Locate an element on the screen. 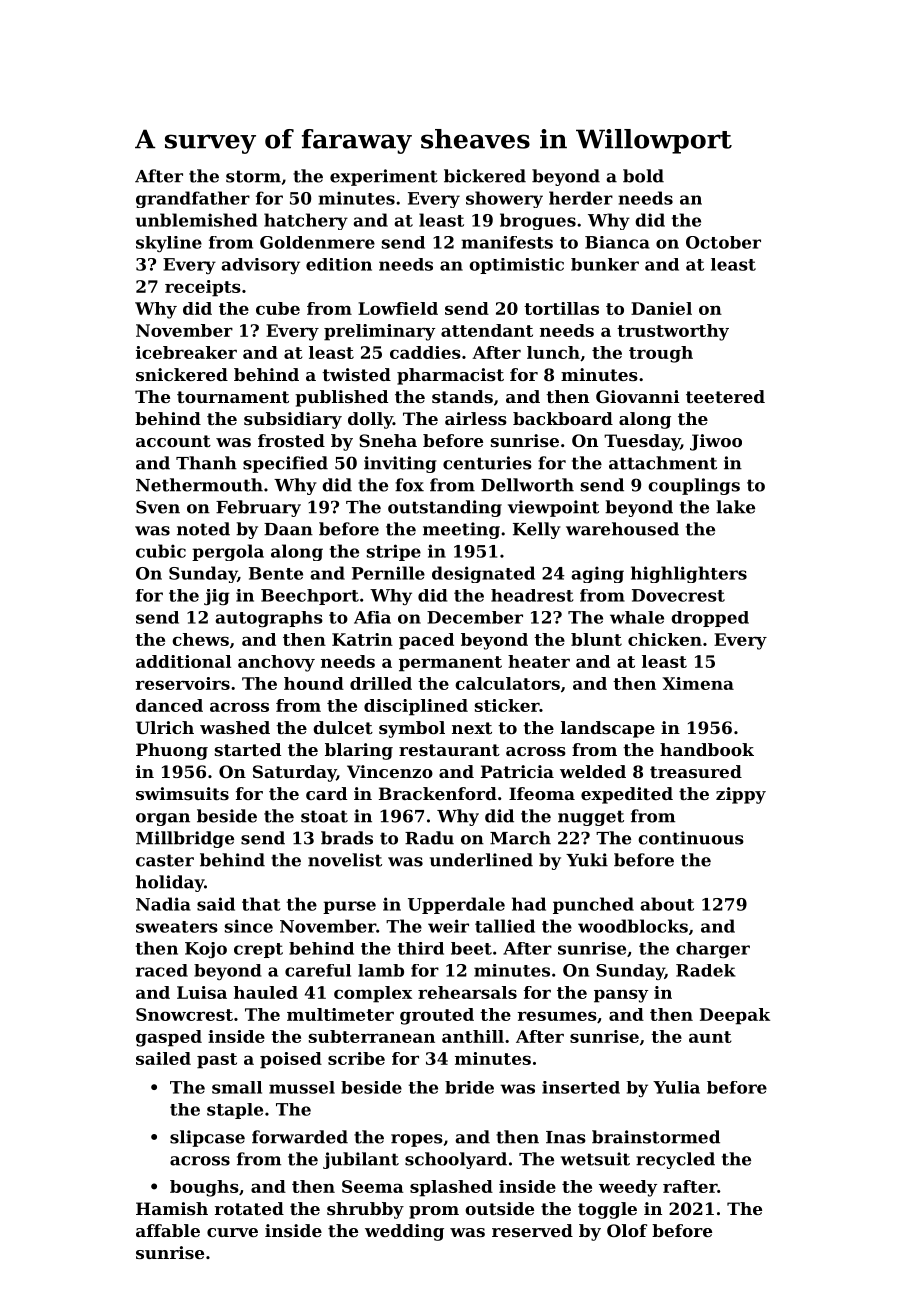  dropped is located at coordinates (710, 619).
